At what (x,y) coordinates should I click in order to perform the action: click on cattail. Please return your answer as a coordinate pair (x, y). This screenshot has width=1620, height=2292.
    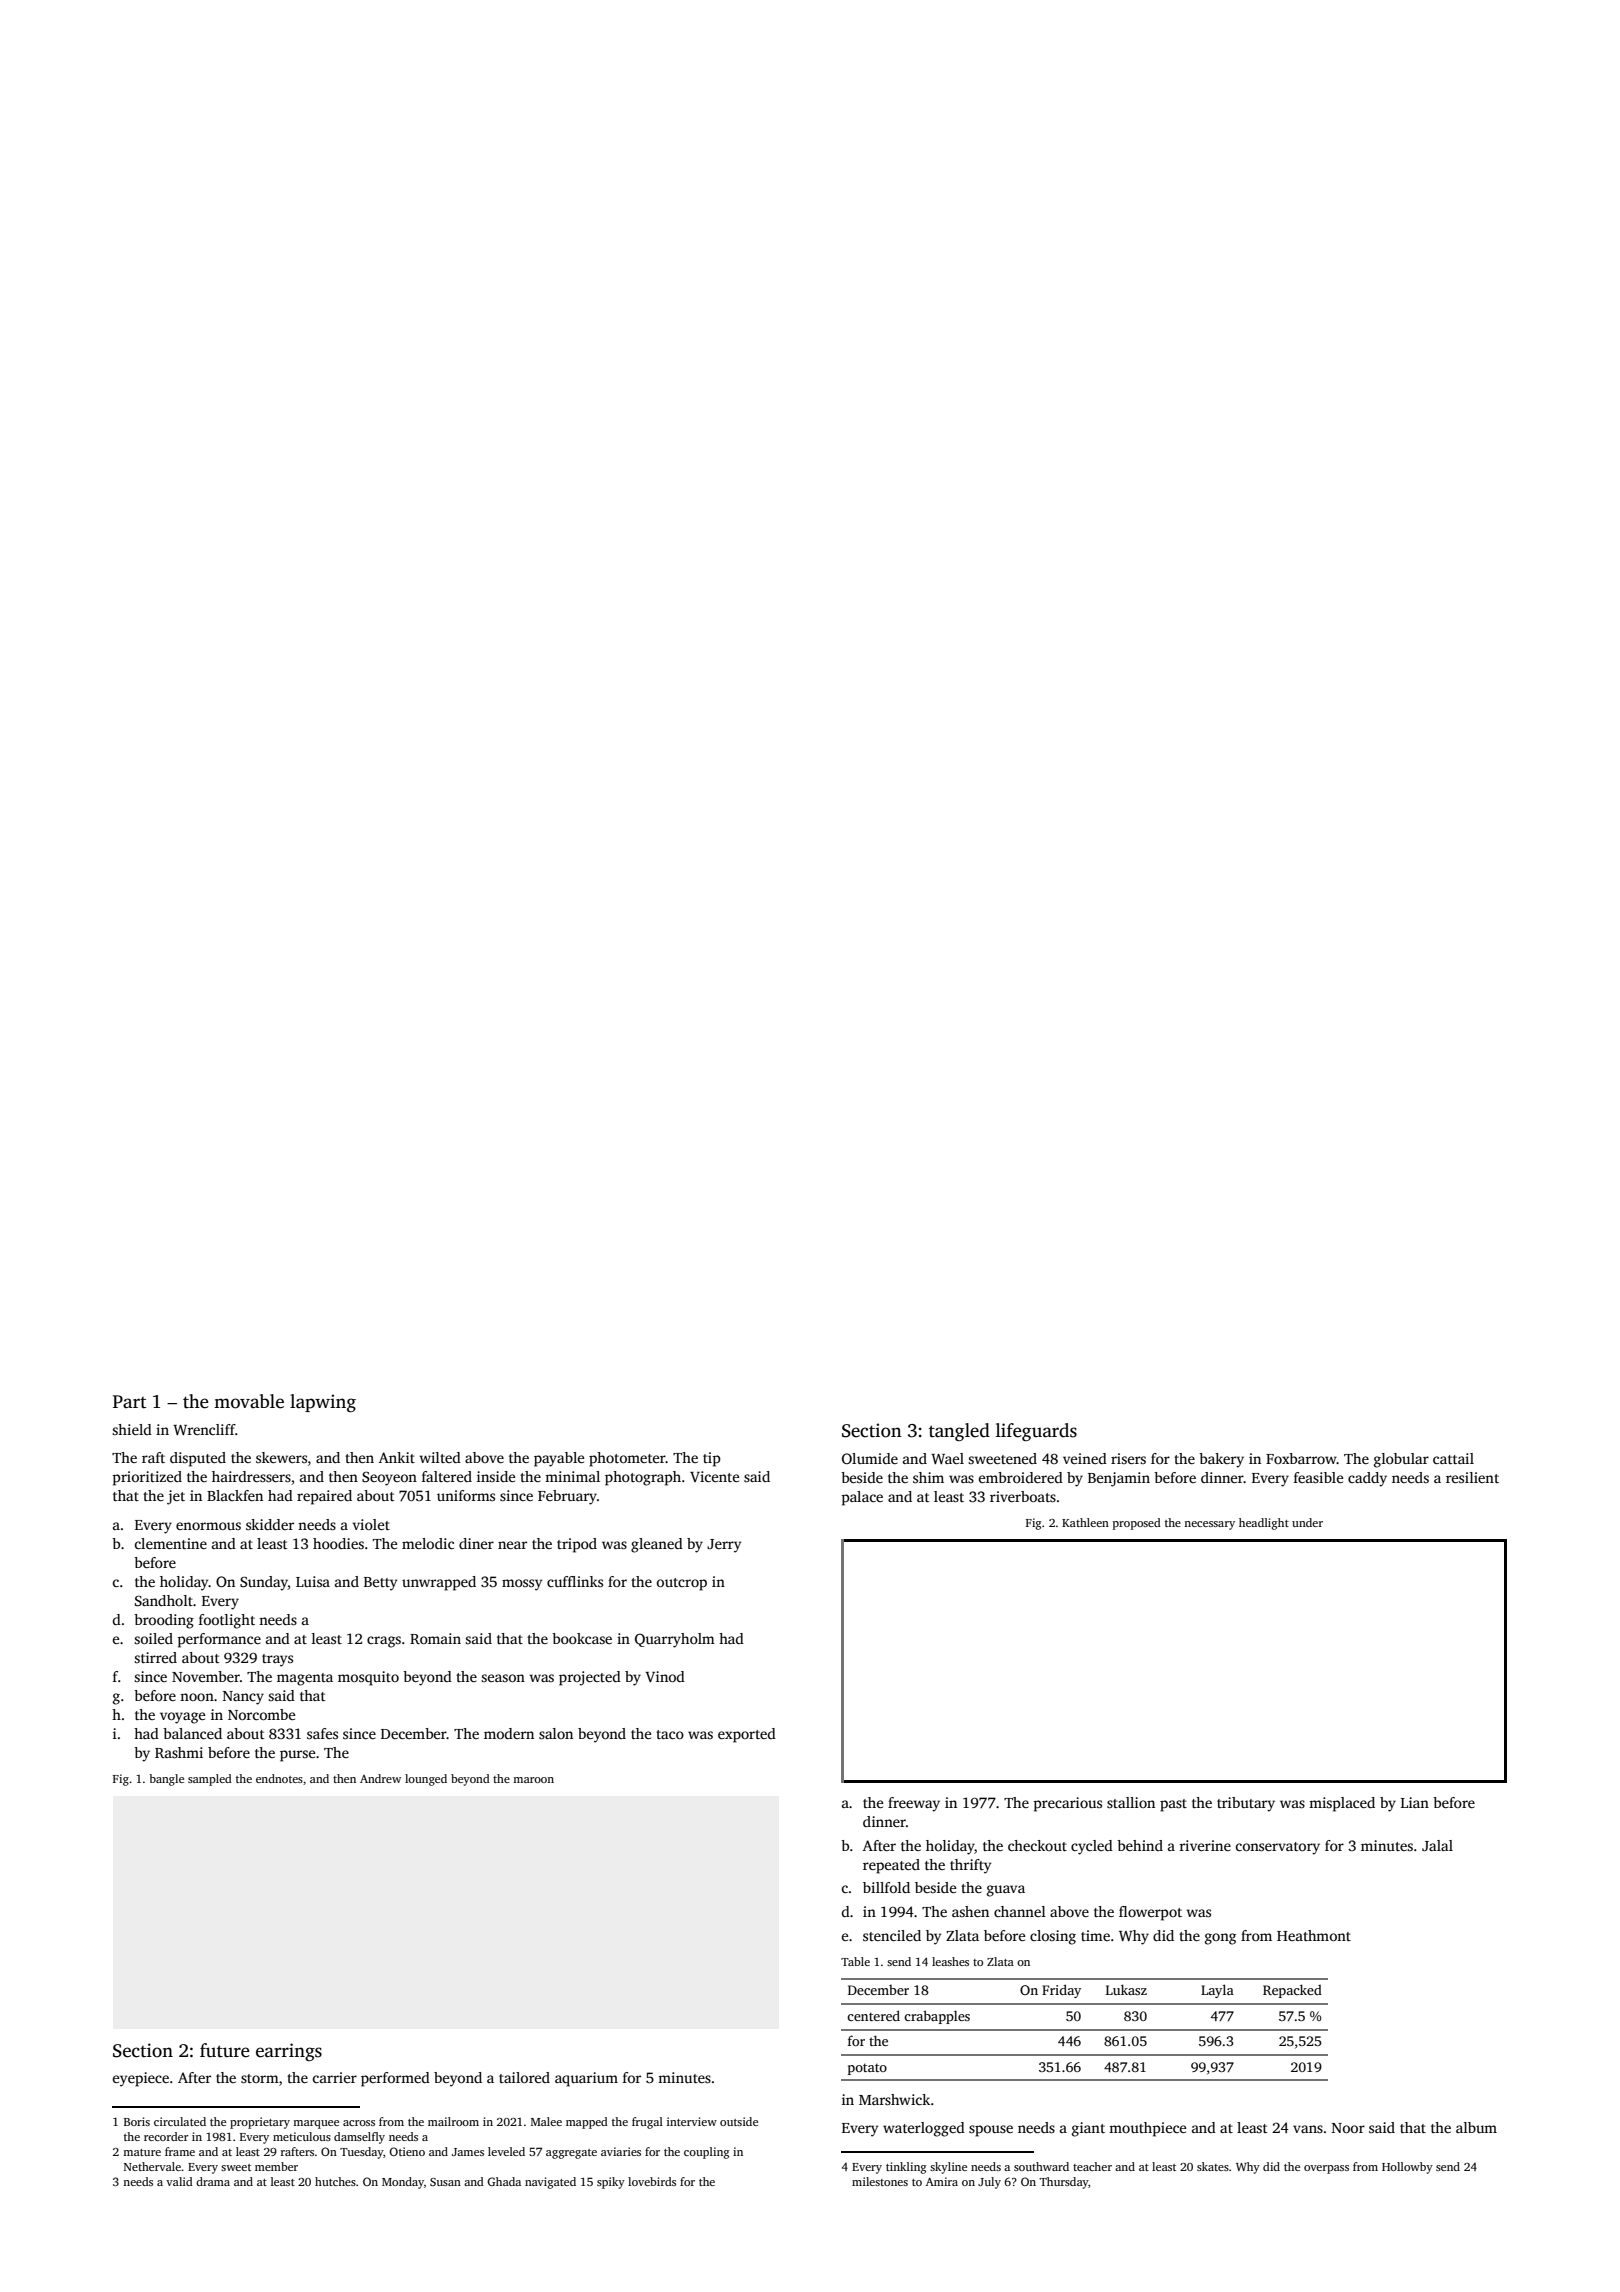
    Looking at the image, I should click on (1453, 1458).
